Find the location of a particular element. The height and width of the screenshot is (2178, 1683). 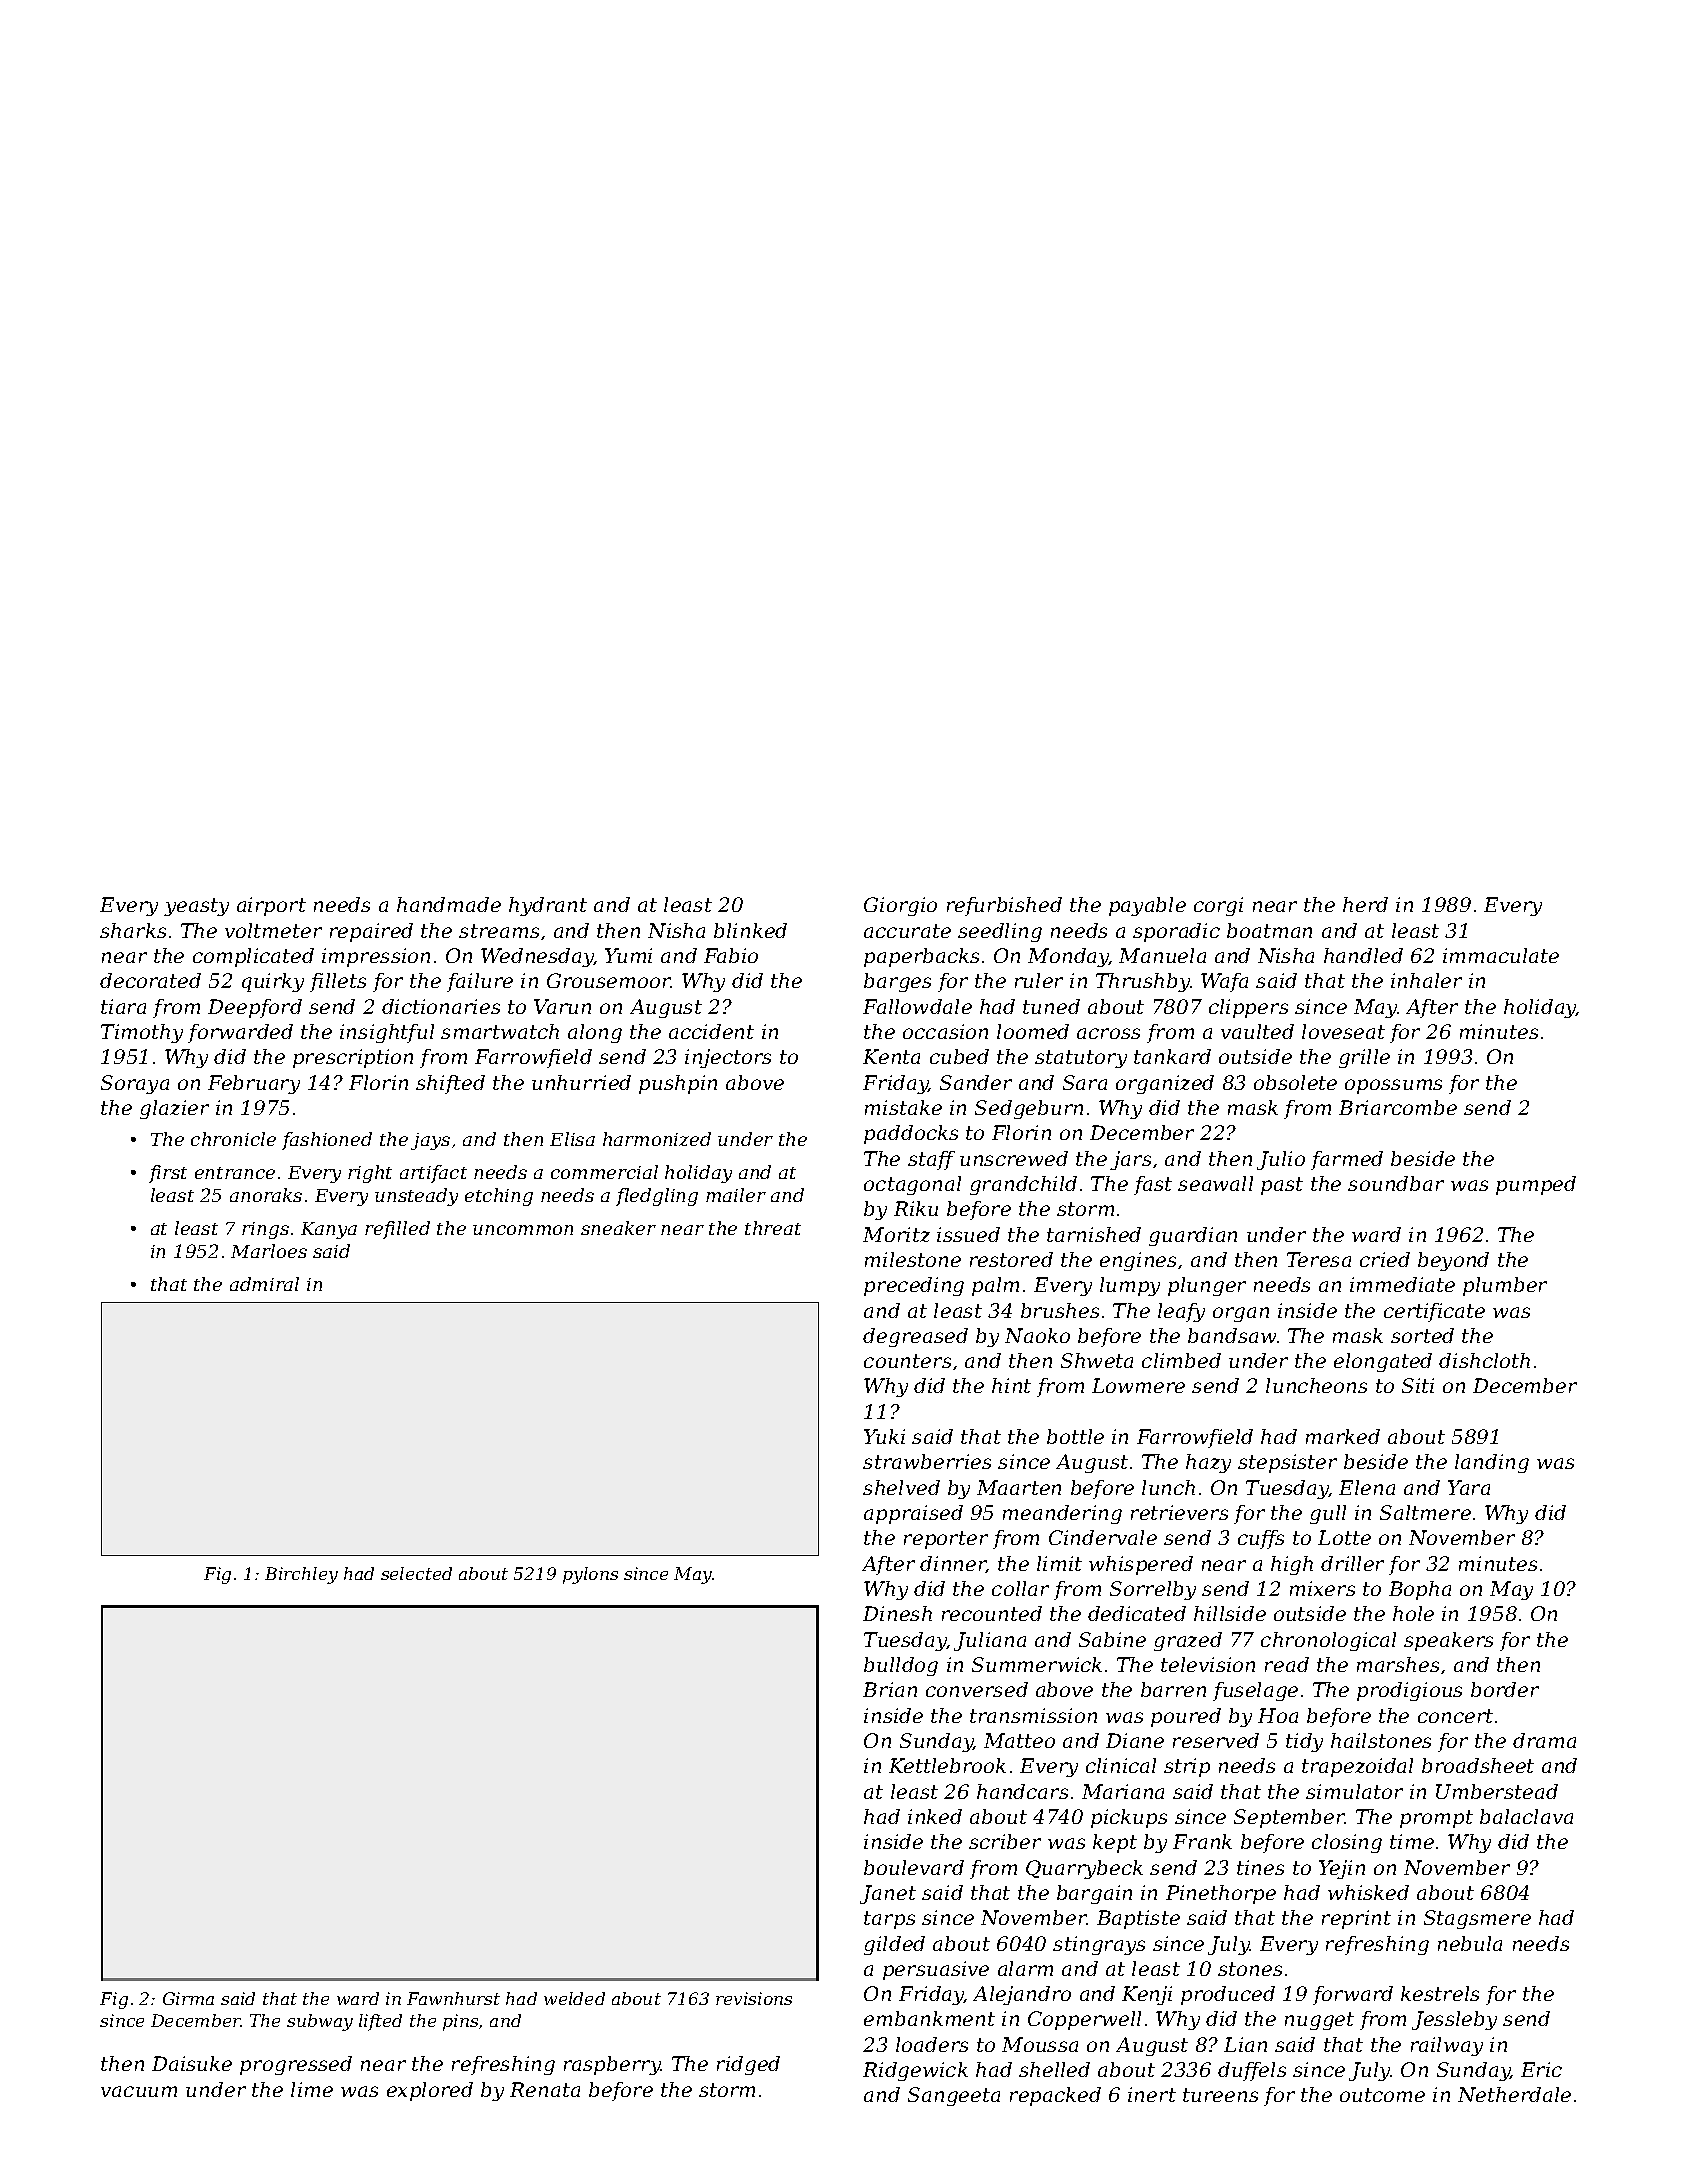

Sedgeburn is located at coordinates (1029, 1109).
